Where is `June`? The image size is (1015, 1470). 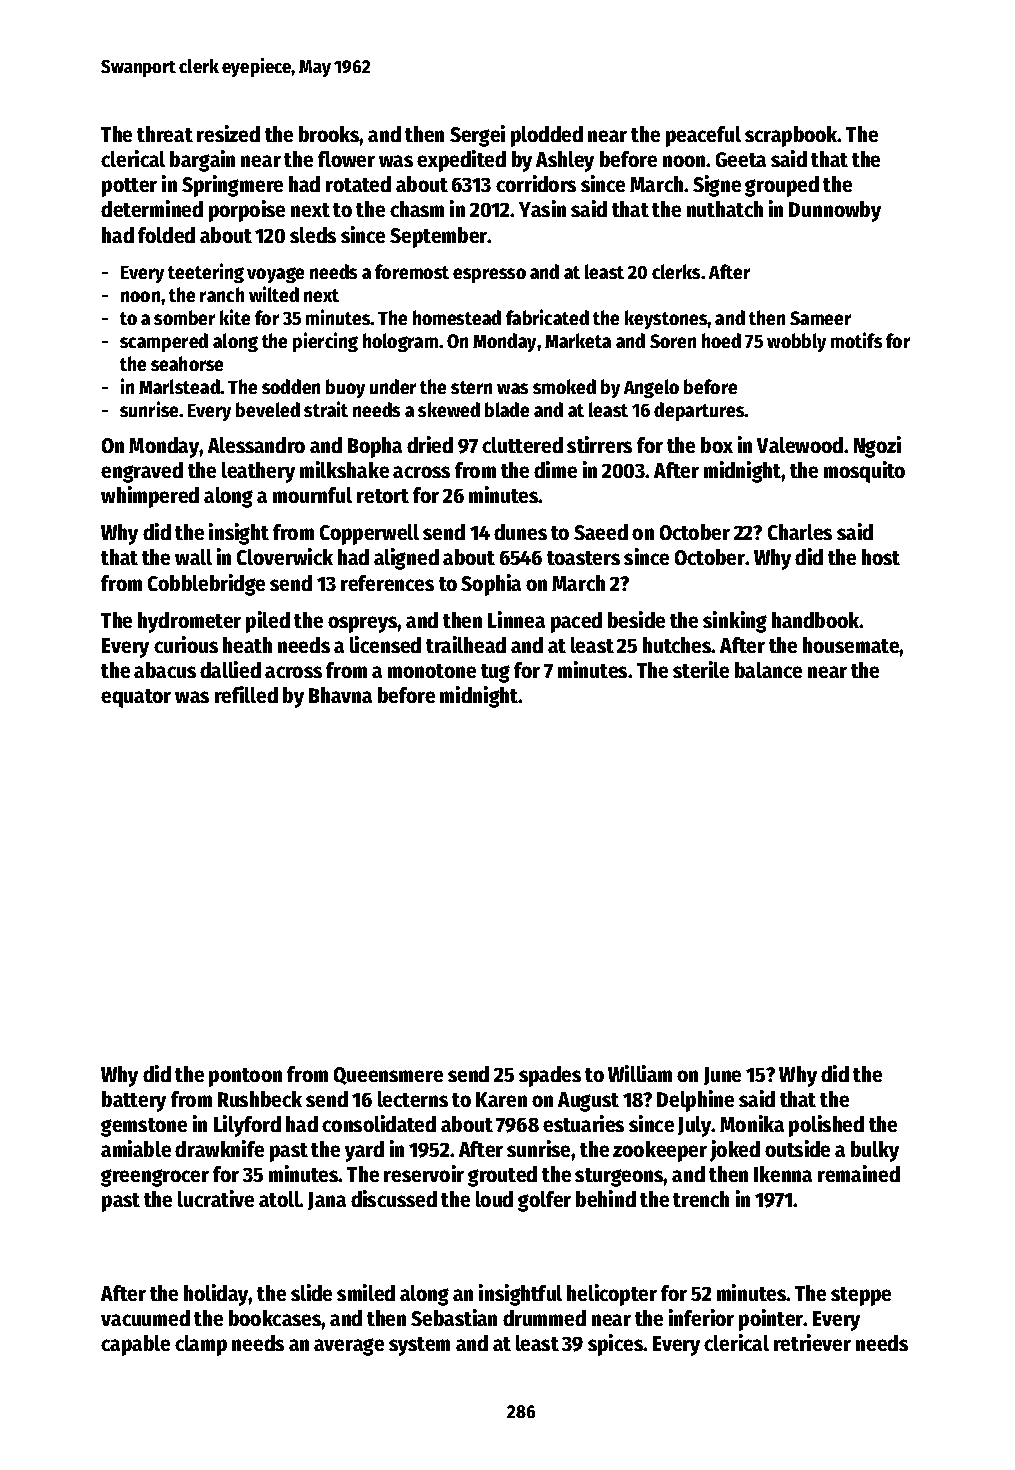 June is located at coordinates (722, 1076).
